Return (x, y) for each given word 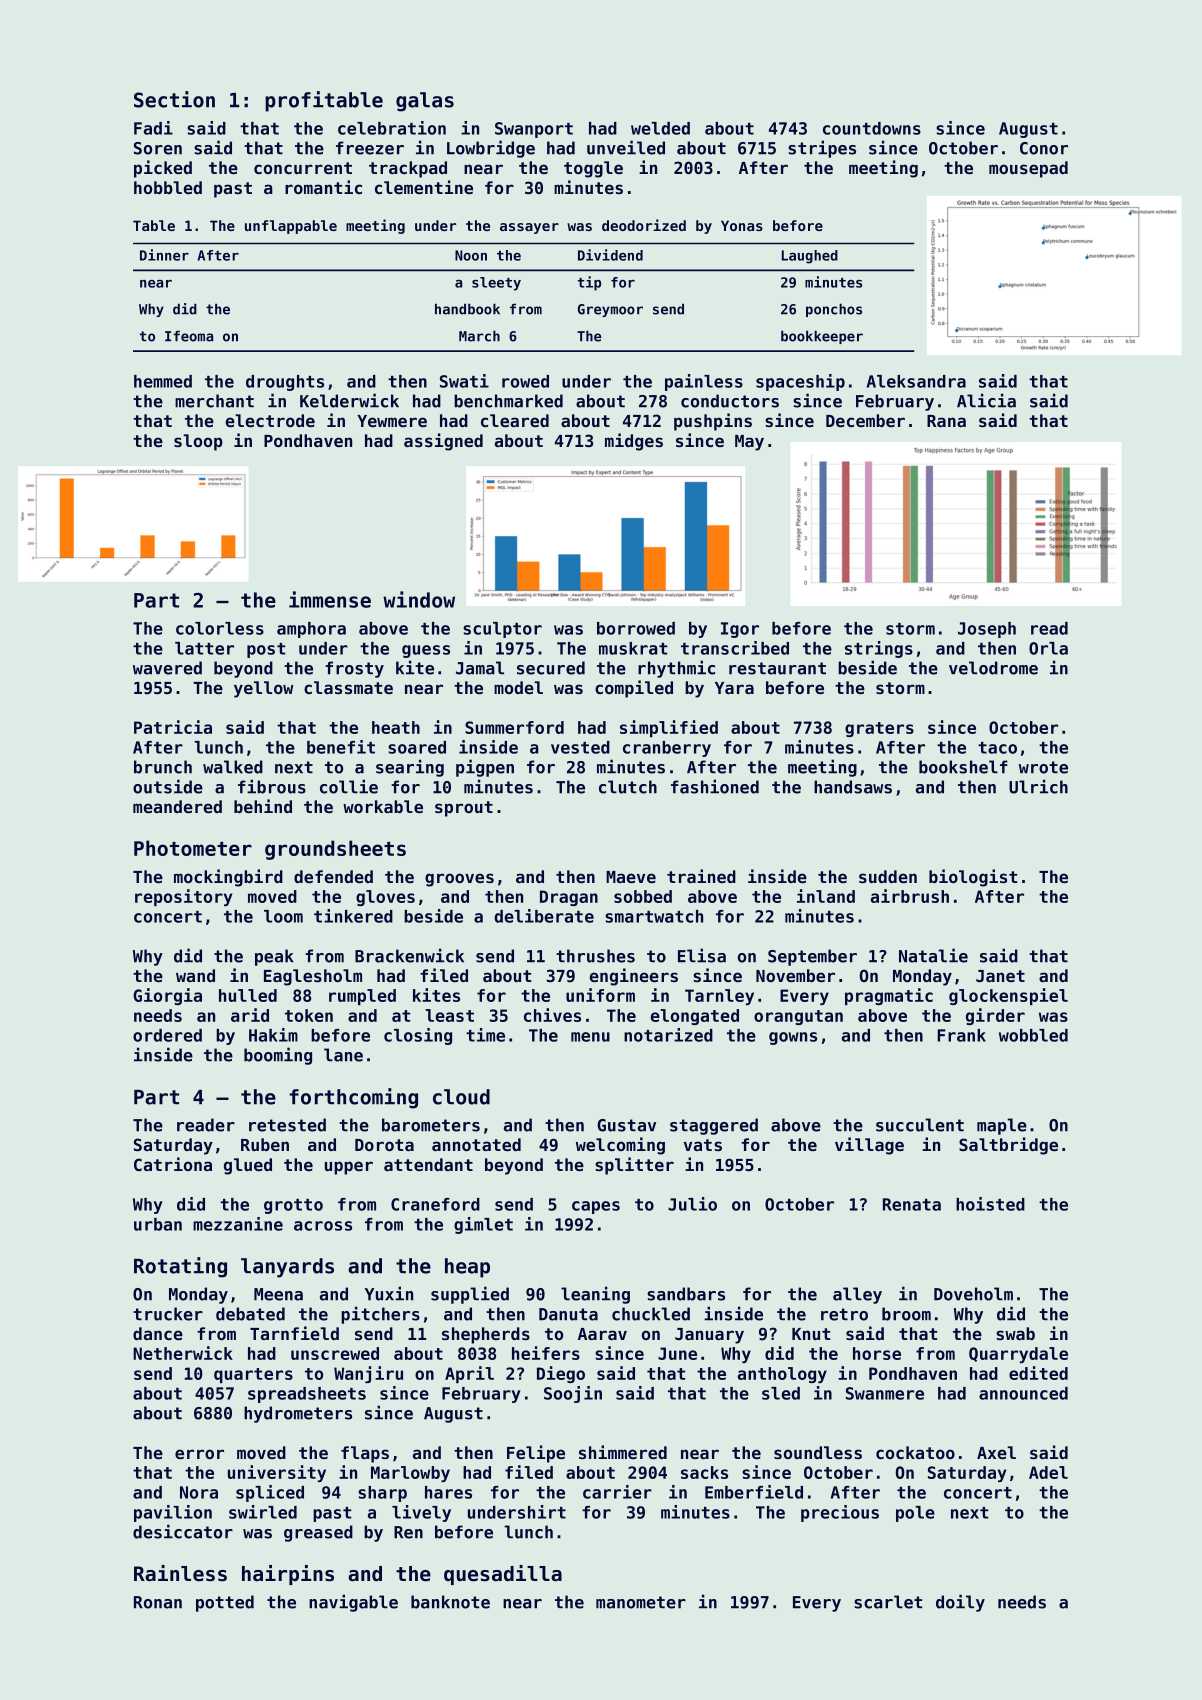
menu (590, 1037)
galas (425, 102)
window (419, 599)
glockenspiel (1008, 996)
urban (158, 1224)
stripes (822, 149)
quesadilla (503, 1575)
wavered (167, 668)
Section (174, 99)
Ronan (158, 1602)
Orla (1048, 648)
